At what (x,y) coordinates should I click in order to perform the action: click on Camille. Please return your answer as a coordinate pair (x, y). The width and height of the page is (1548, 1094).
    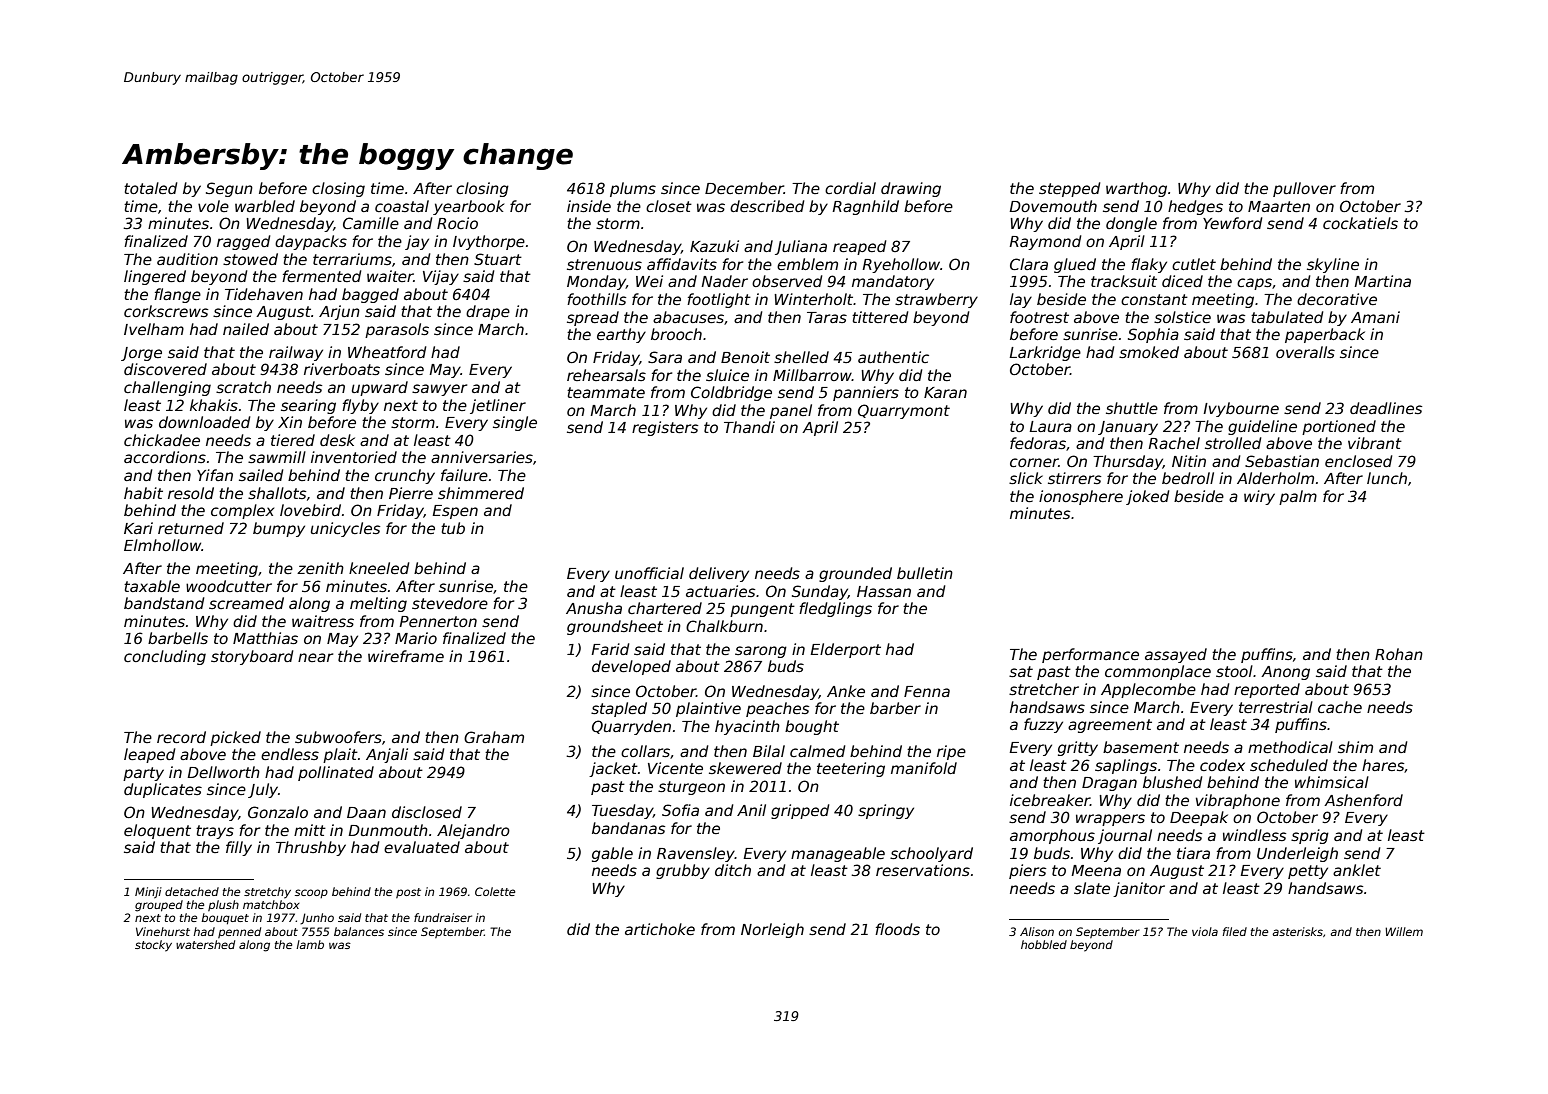
    Looking at the image, I should click on (371, 223).
